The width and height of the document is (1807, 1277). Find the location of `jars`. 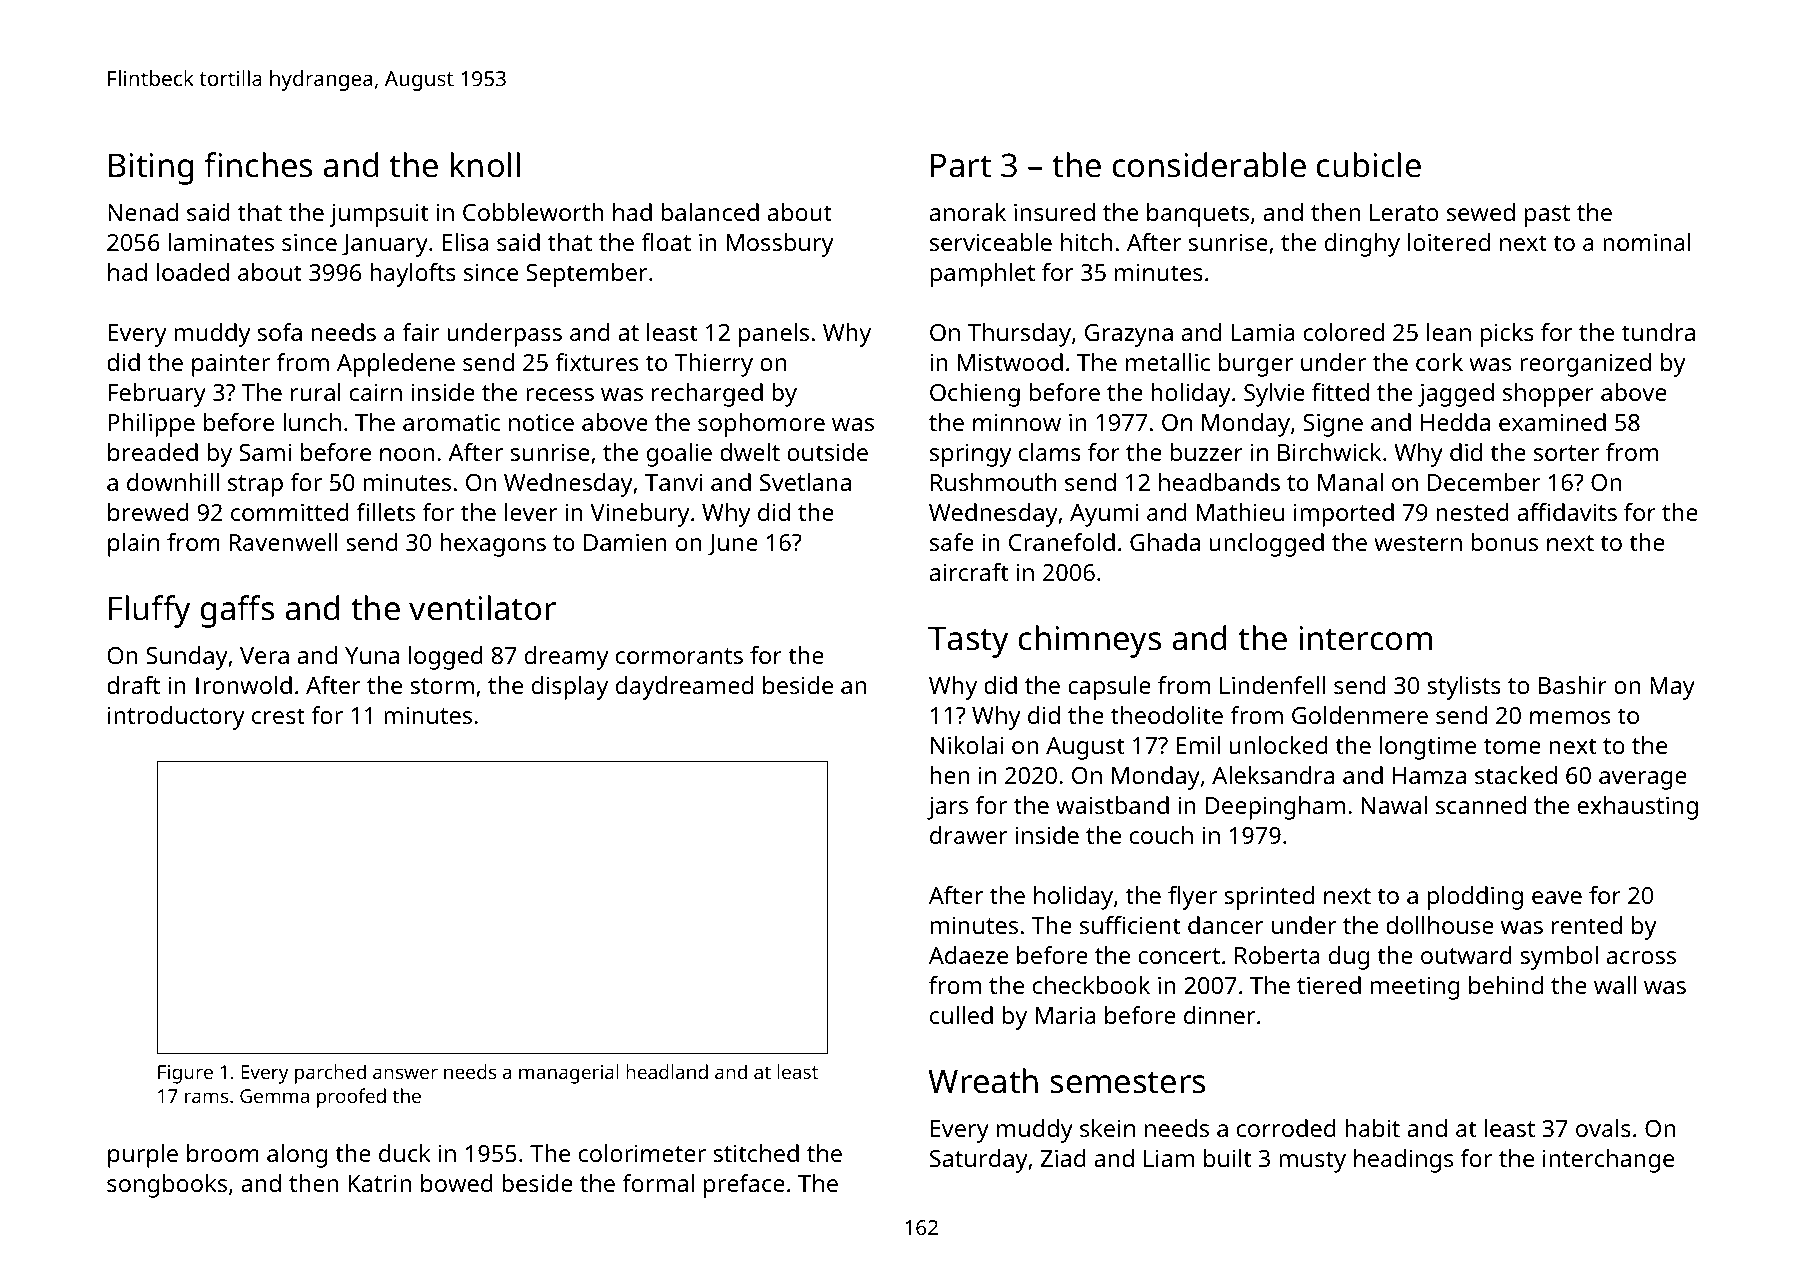

jars is located at coordinates (947, 808).
